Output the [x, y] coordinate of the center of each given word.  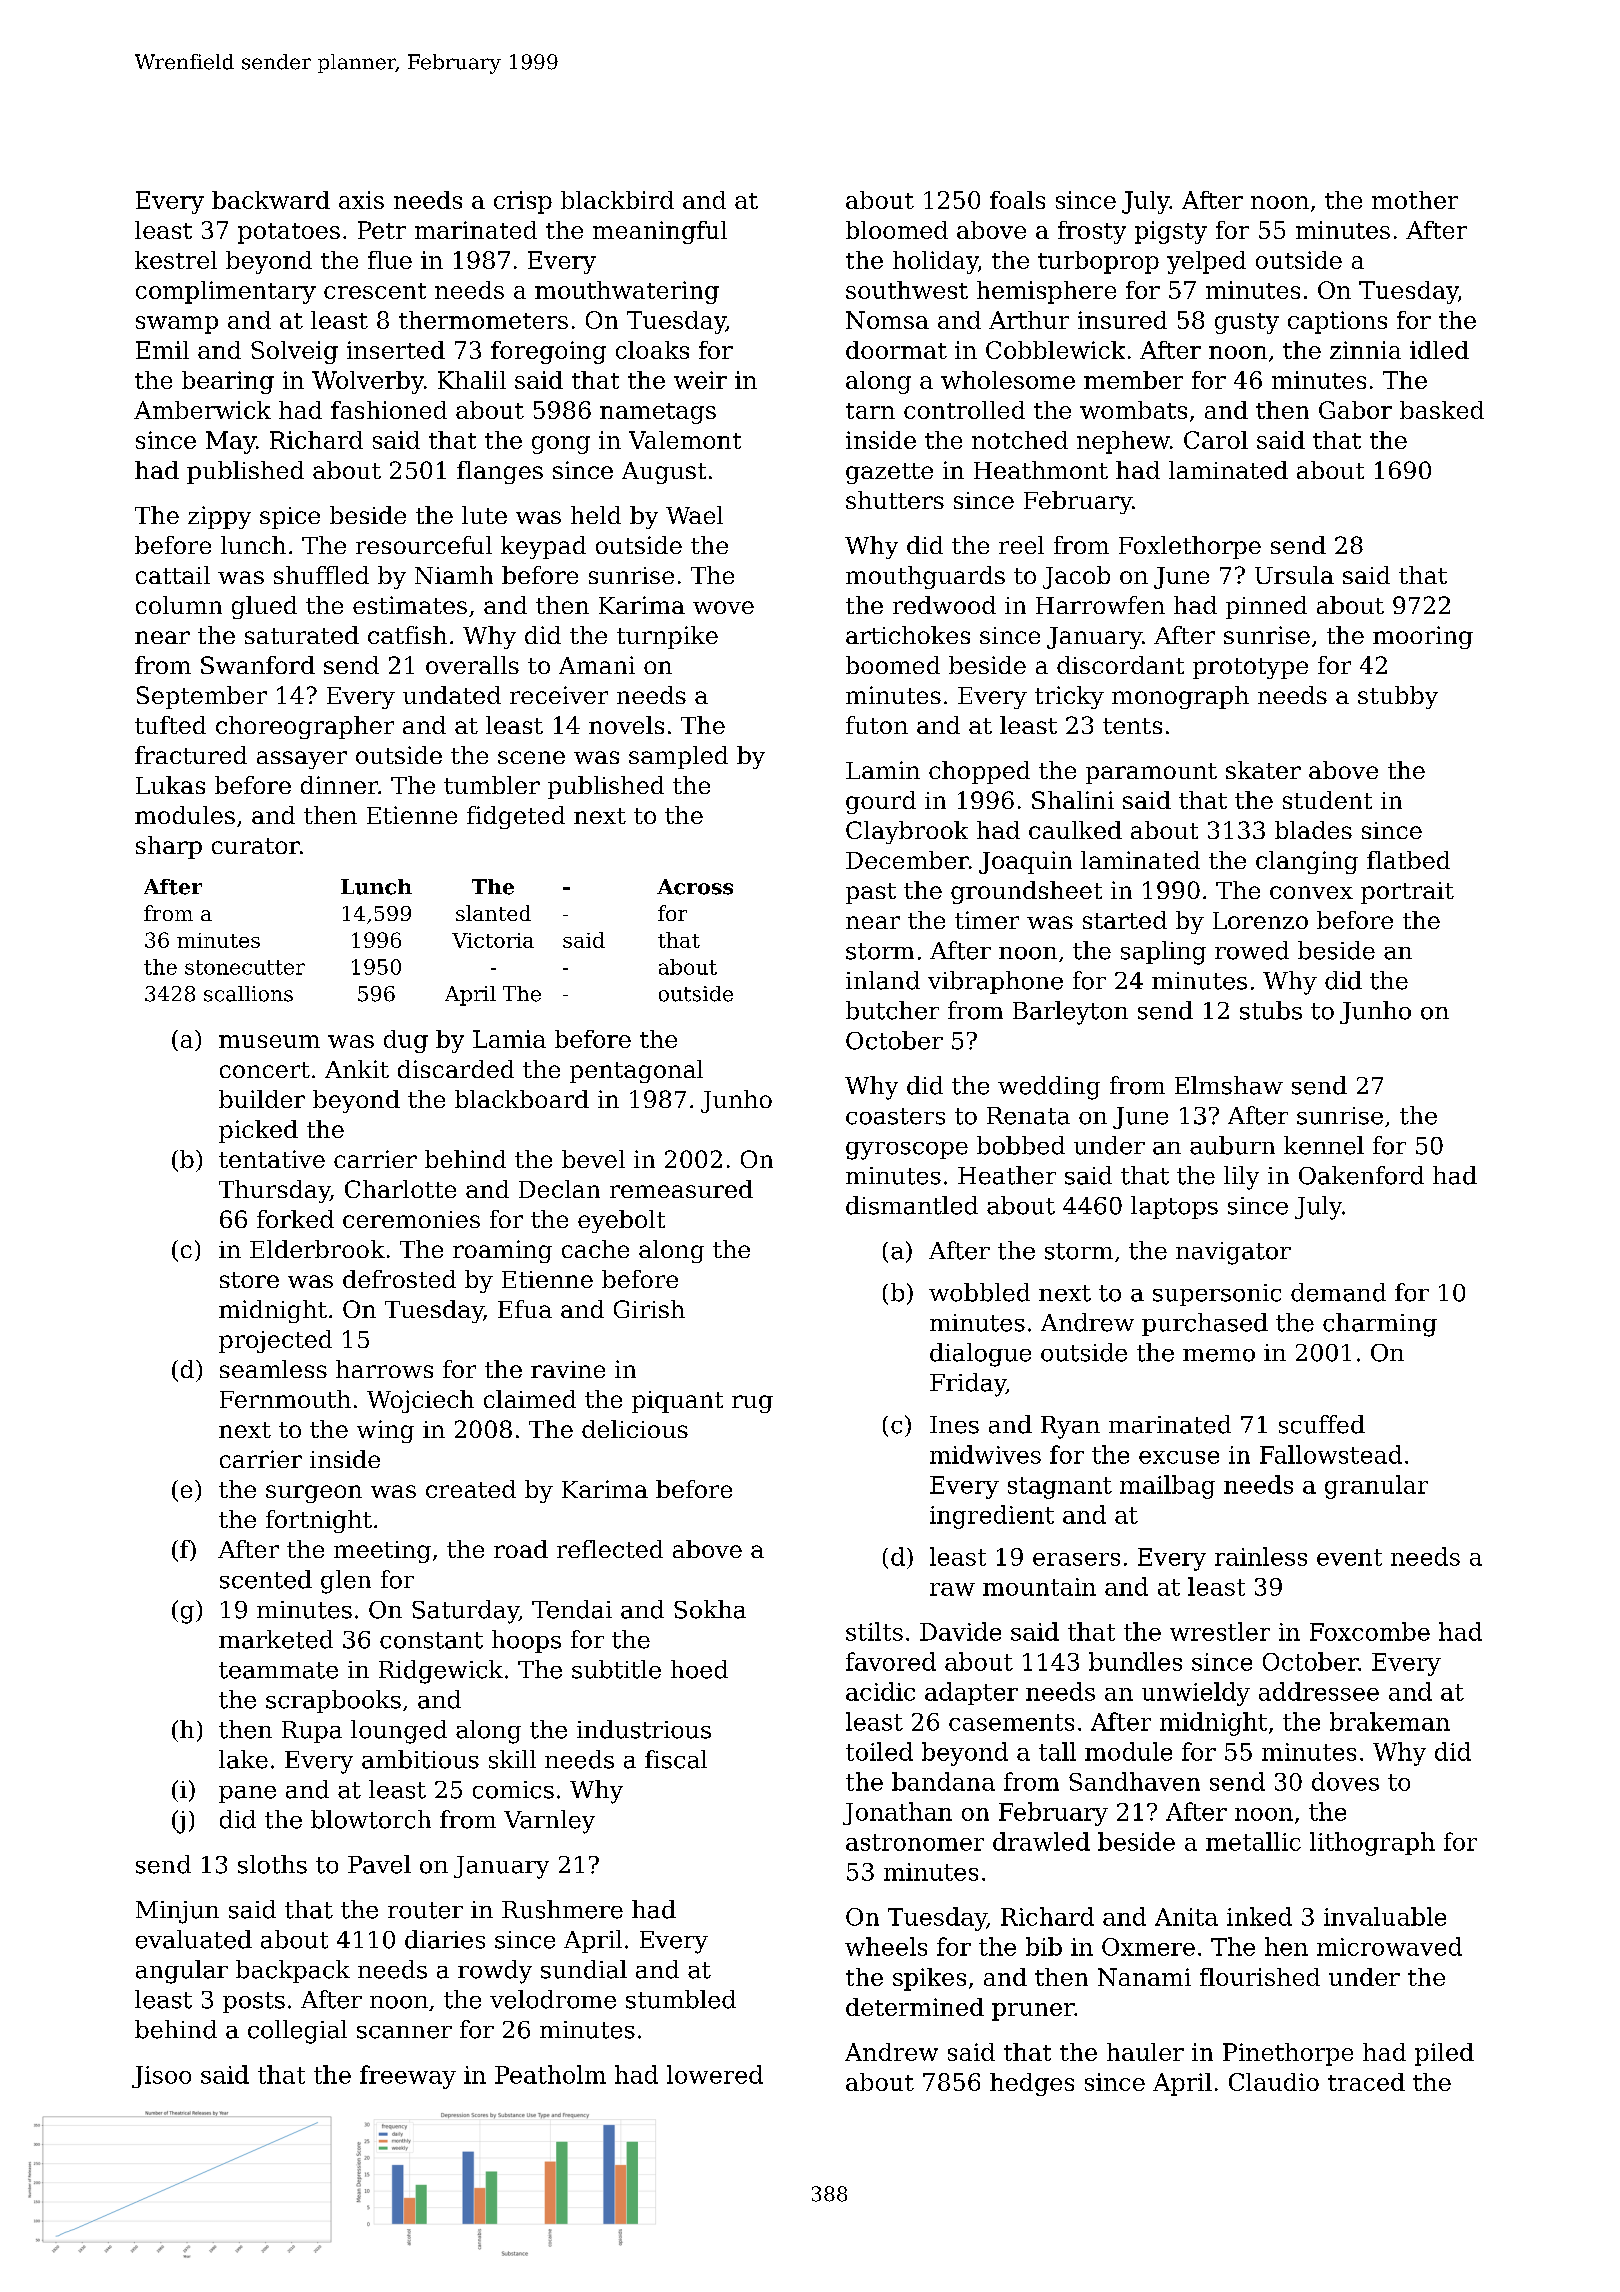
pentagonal [636, 1071]
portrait [1407, 893]
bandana [943, 1781]
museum [269, 1041]
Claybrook [907, 832]
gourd [881, 802]
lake [243, 1759]
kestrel [176, 260]
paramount [1151, 773]
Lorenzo [1260, 920]
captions [1337, 322]
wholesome [1008, 380]
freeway [408, 2077]
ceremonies [411, 1219]
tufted [170, 725]
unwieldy [1196, 1694]
